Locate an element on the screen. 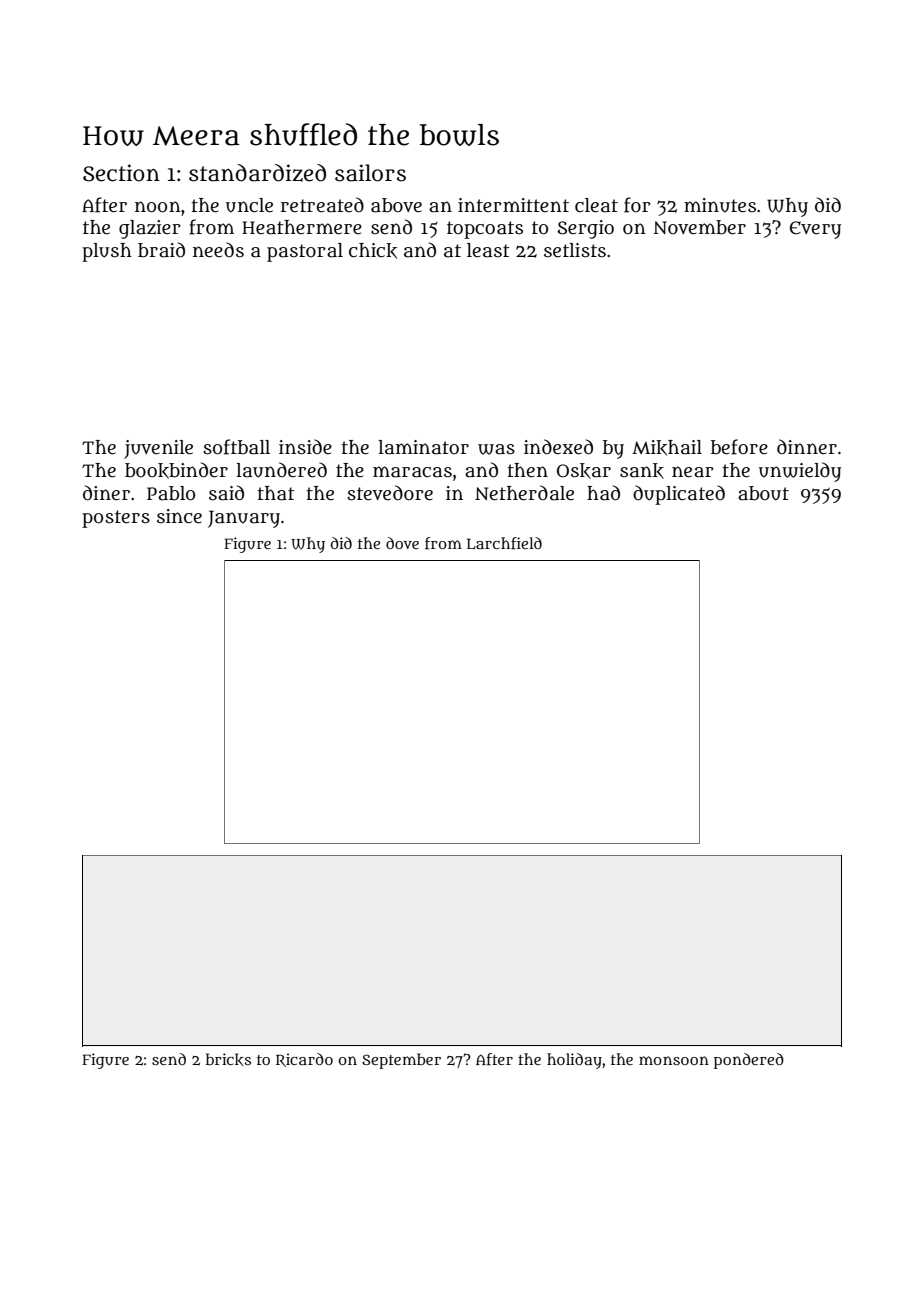  September is located at coordinates (401, 1061).
